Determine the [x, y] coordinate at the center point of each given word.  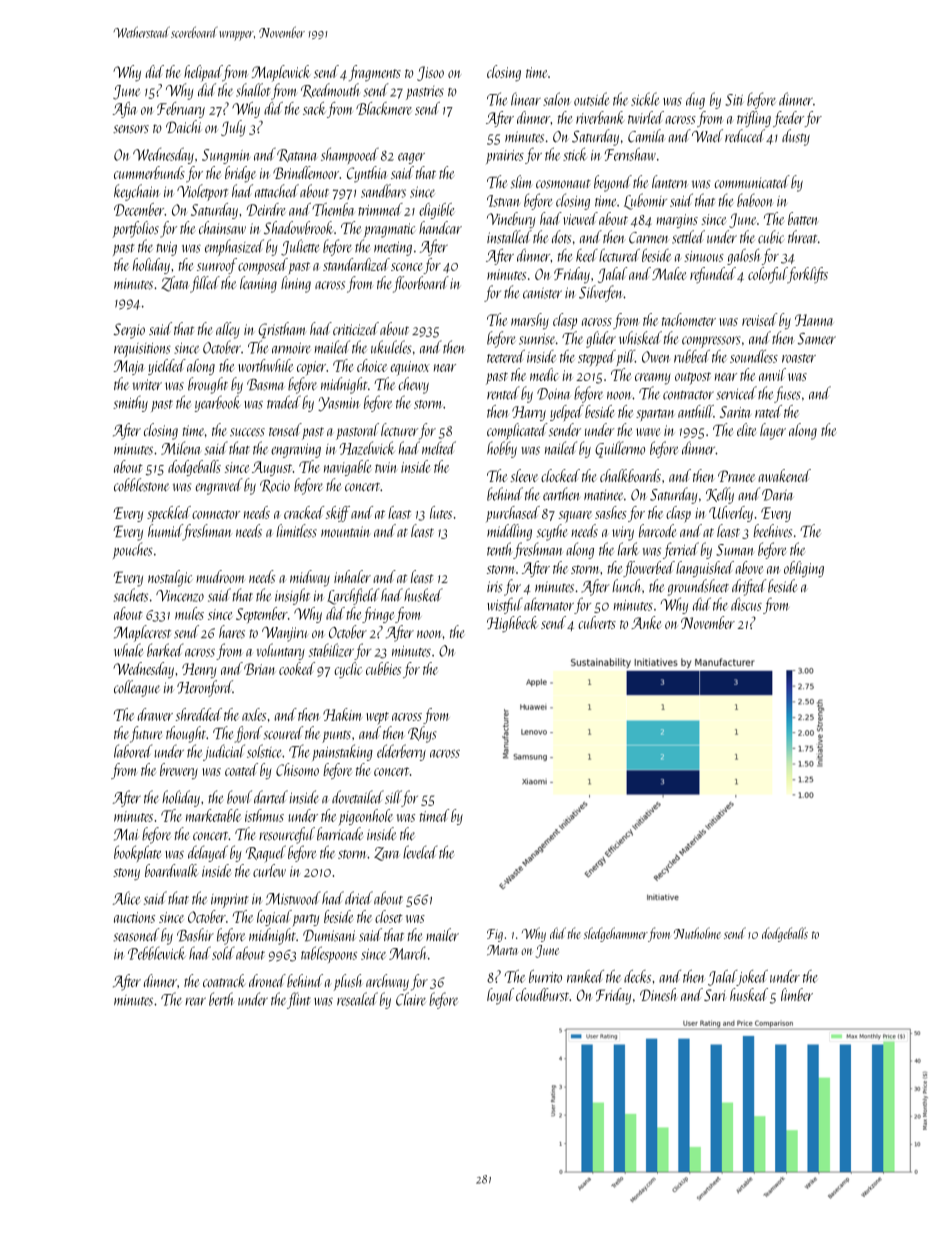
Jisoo [430, 73]
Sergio [129, 331]
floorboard [421, 284]
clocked [560, 475]
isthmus [264, 815]
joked [752, 978]
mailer [442, 935]
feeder [788, 119]
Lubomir [645, 201]
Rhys [422, 734]
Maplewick [281, 73]
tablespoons [329, 954]
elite [746, 429]
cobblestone [141, 485]
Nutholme [697, 933]
